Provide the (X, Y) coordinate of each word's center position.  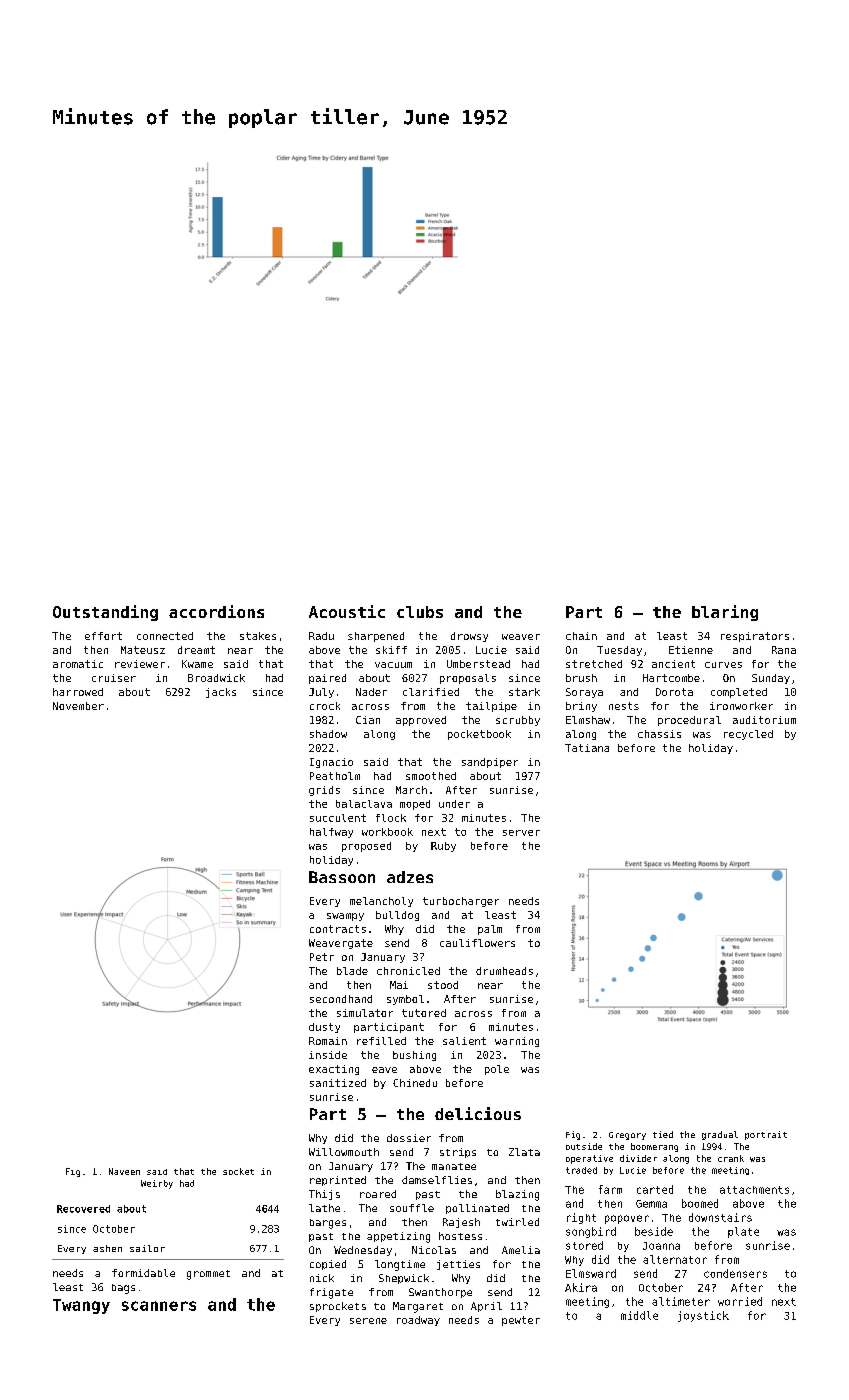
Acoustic (347, 611)
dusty (324, 1028)
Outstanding (105, 613)
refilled (381, 1041)
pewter (521, 1321)
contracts (338, 929)
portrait (766, 1135)
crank (731, 1158)
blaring (725, 613)
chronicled (408, 971)
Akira (581, 1287)
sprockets (338, 1307)
